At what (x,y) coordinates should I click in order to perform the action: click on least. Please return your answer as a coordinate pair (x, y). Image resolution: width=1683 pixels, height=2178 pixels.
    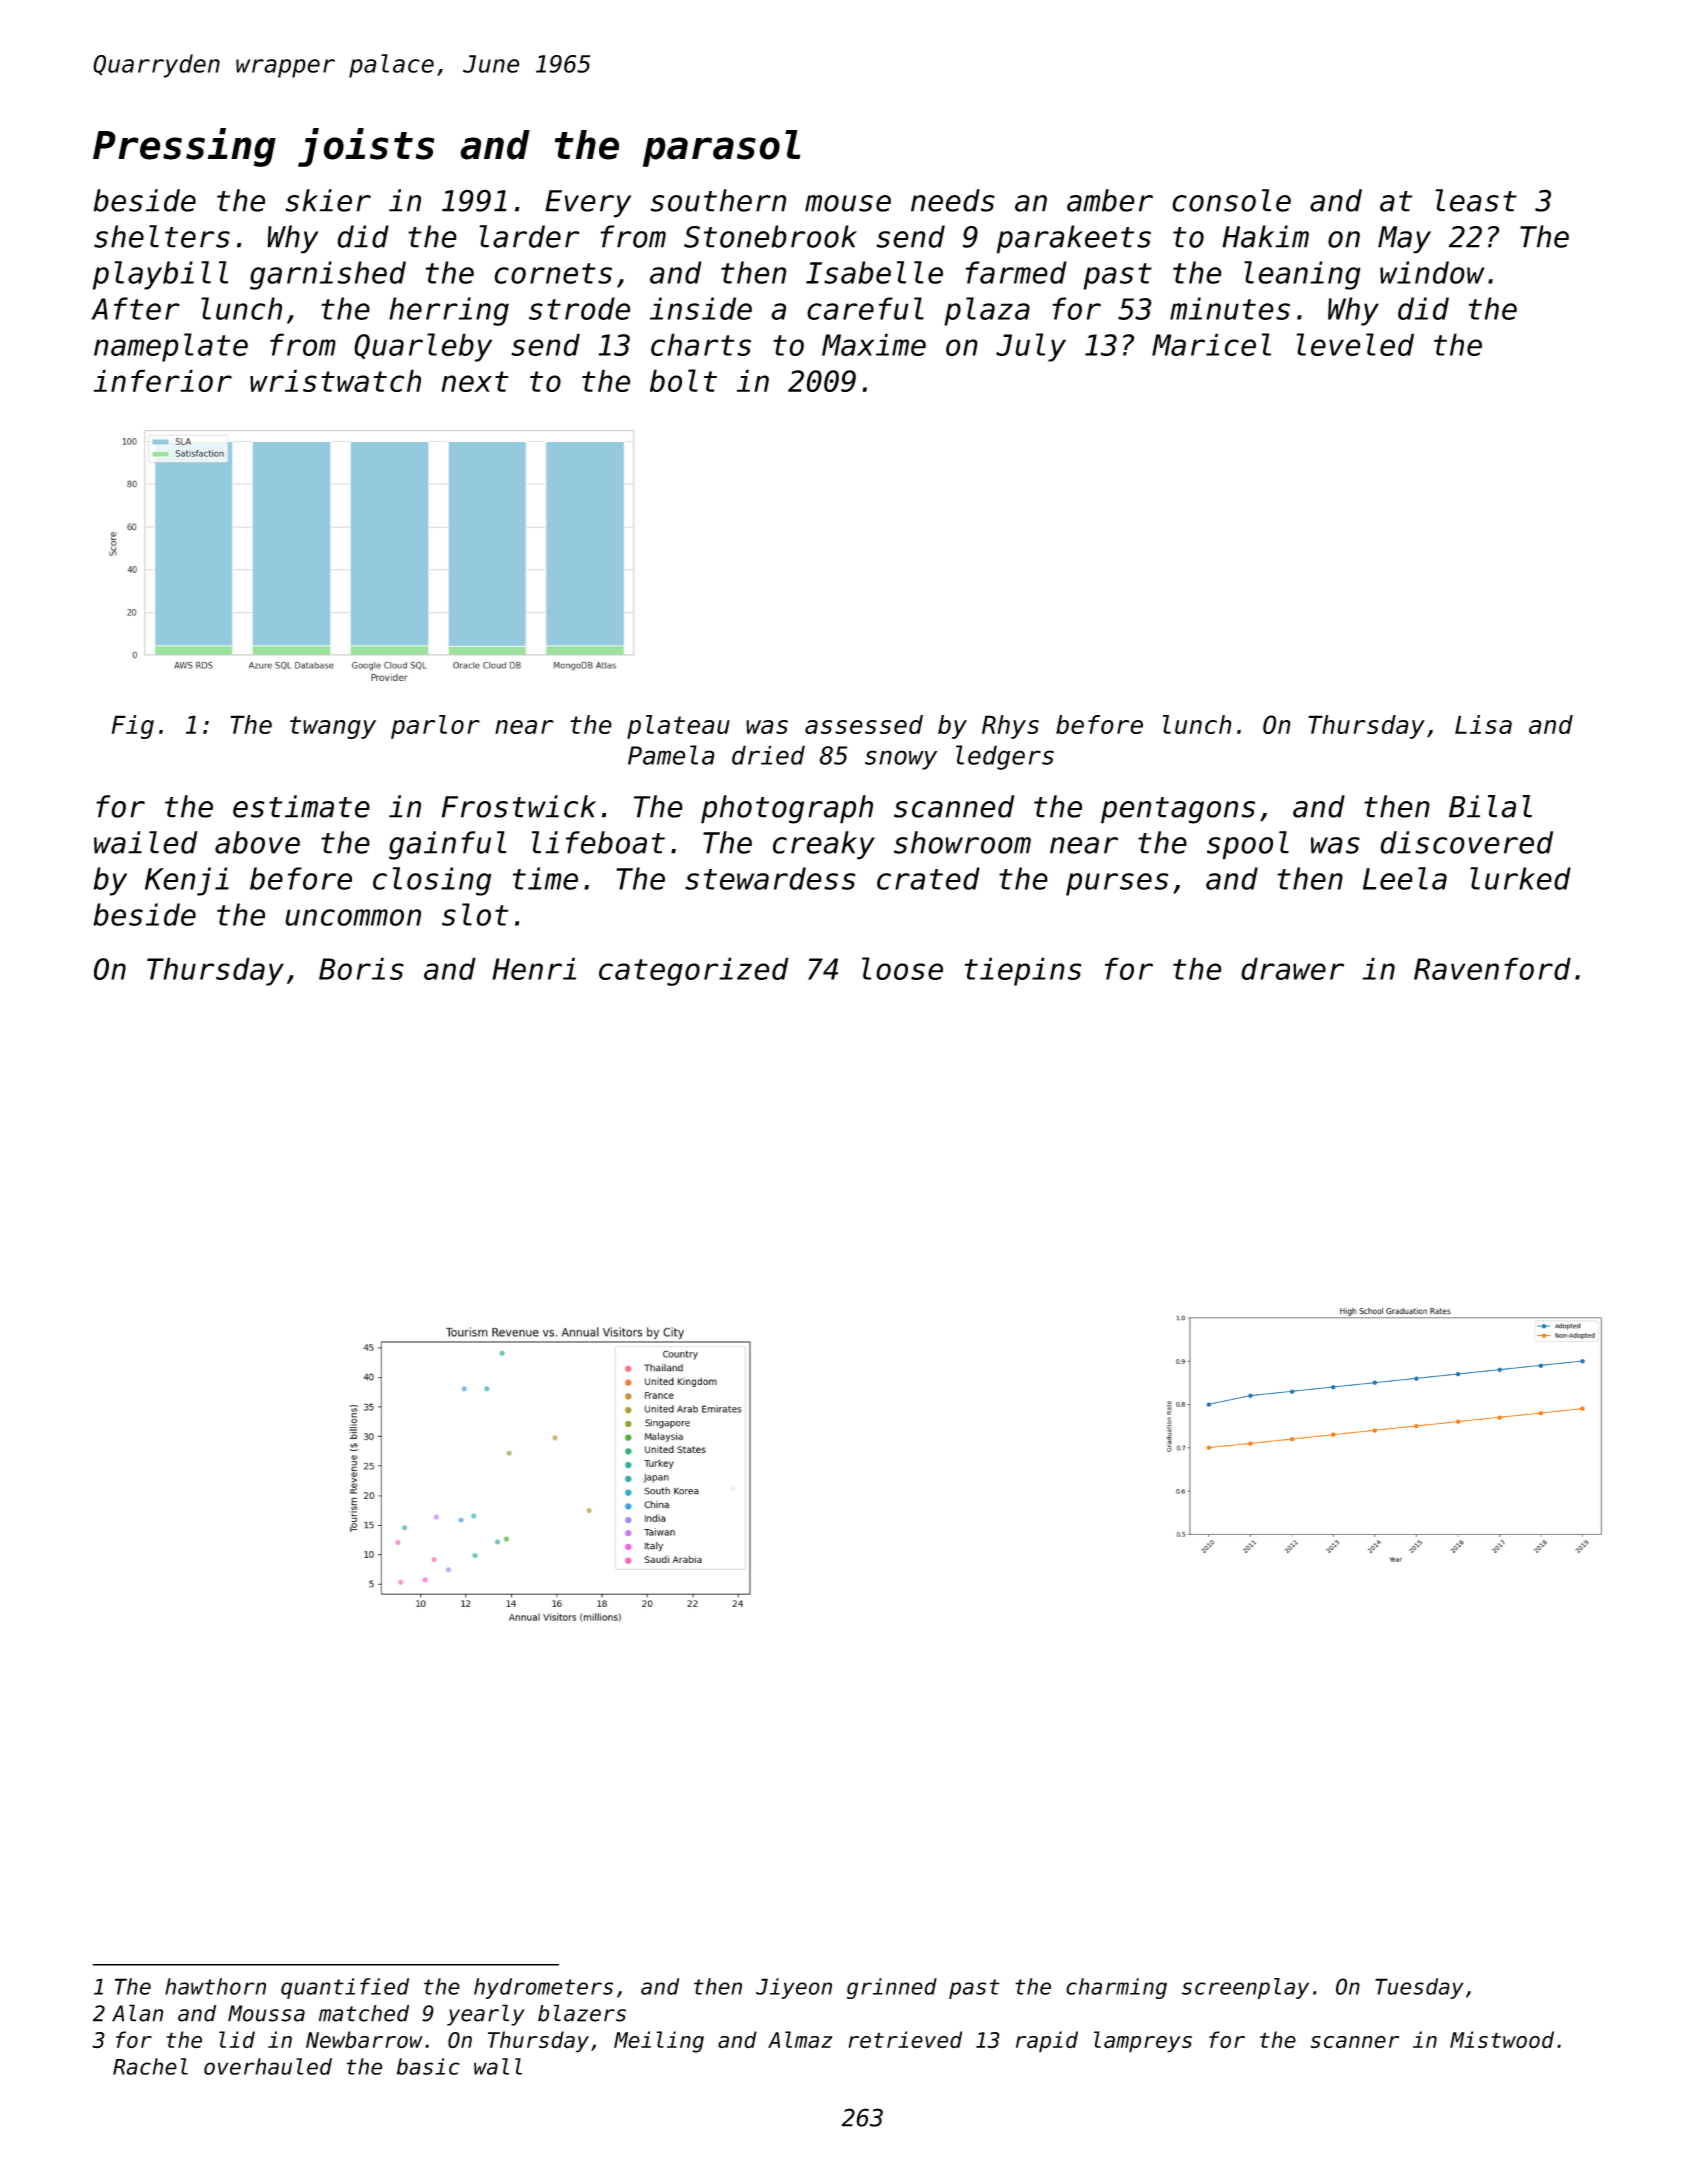
    Looking at the image, I should click on (1476, 200).
